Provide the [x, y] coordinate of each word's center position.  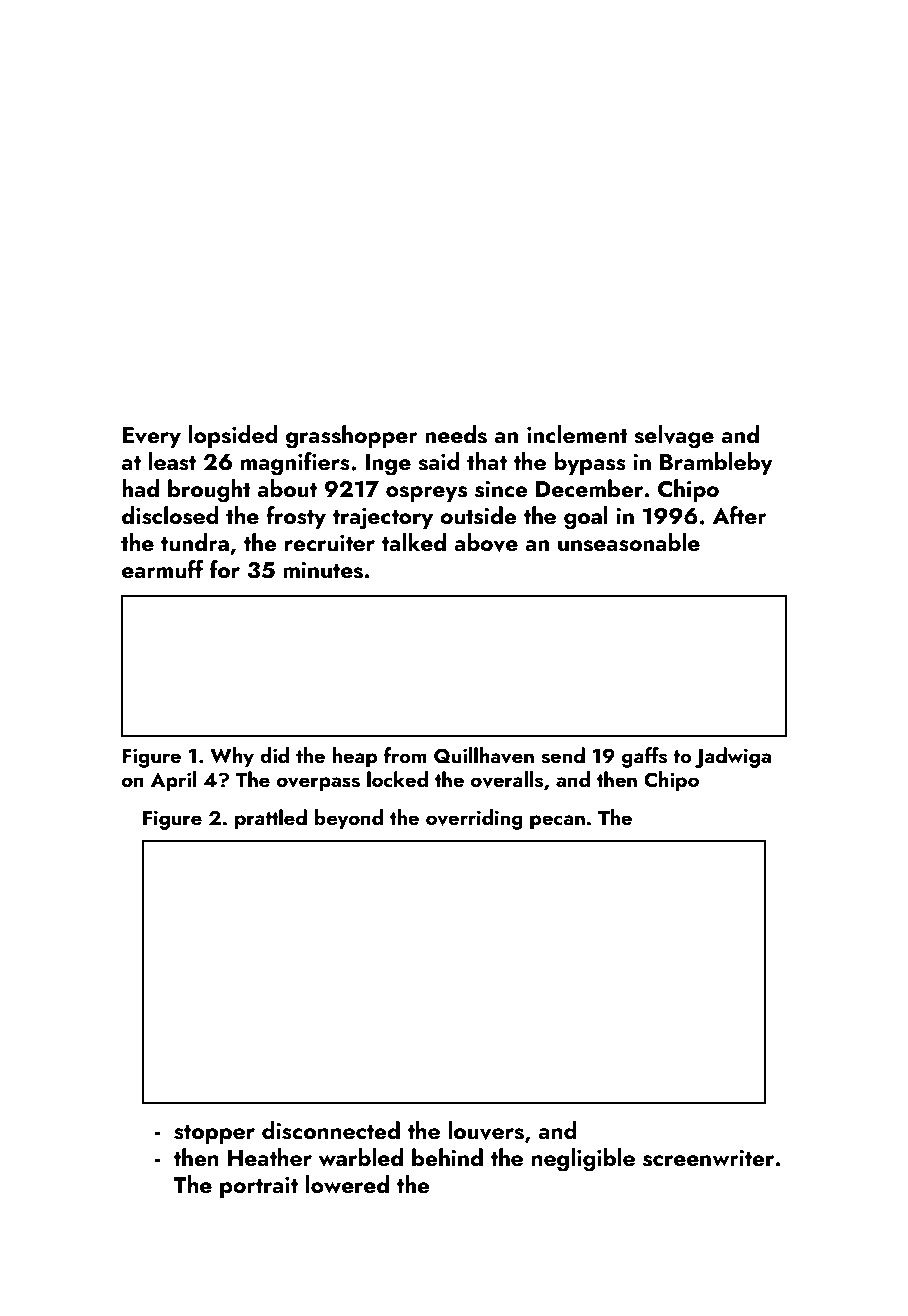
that [487, 461]
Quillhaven [484, 755]
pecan [557, 822]
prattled [271, 819]
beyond [348, 819]
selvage [674, 437]
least [172, 461]
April [173, 781]
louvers [486, 1130]
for [225, 569]
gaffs [644, 757]
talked [413, 542]
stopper [214, 1134]
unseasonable [629, 542]
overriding [474, 819]
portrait [259, 1187]
